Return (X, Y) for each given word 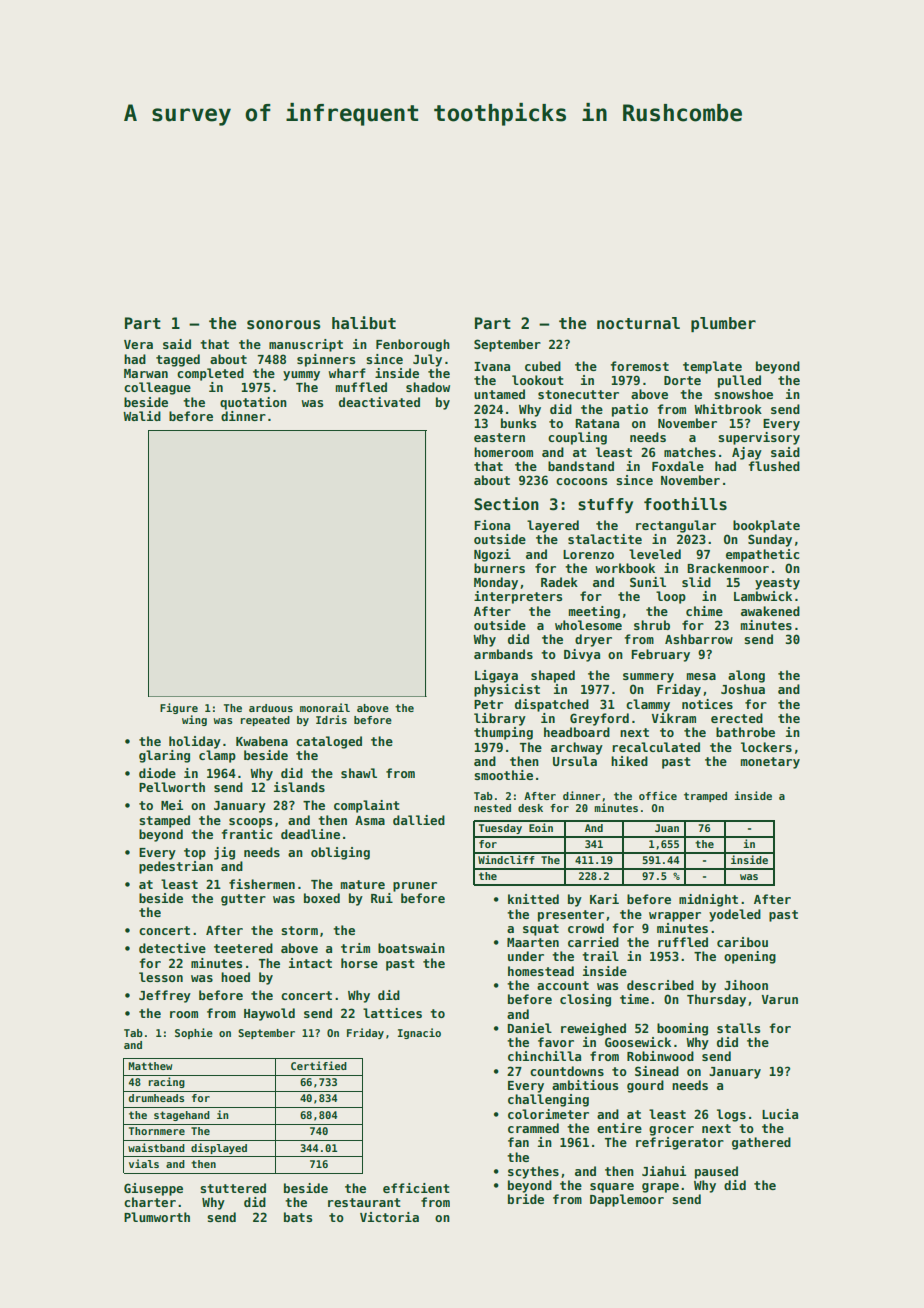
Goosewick (638, 1042)
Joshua (743, 689)
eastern (499, 437)
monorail (325, 707)
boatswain (411, 948)
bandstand (581, 466)
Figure (179, 708)
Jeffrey (165, 996)
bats (298, 1217)
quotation (253, 403)
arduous (271, 708)
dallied (419, 820)
